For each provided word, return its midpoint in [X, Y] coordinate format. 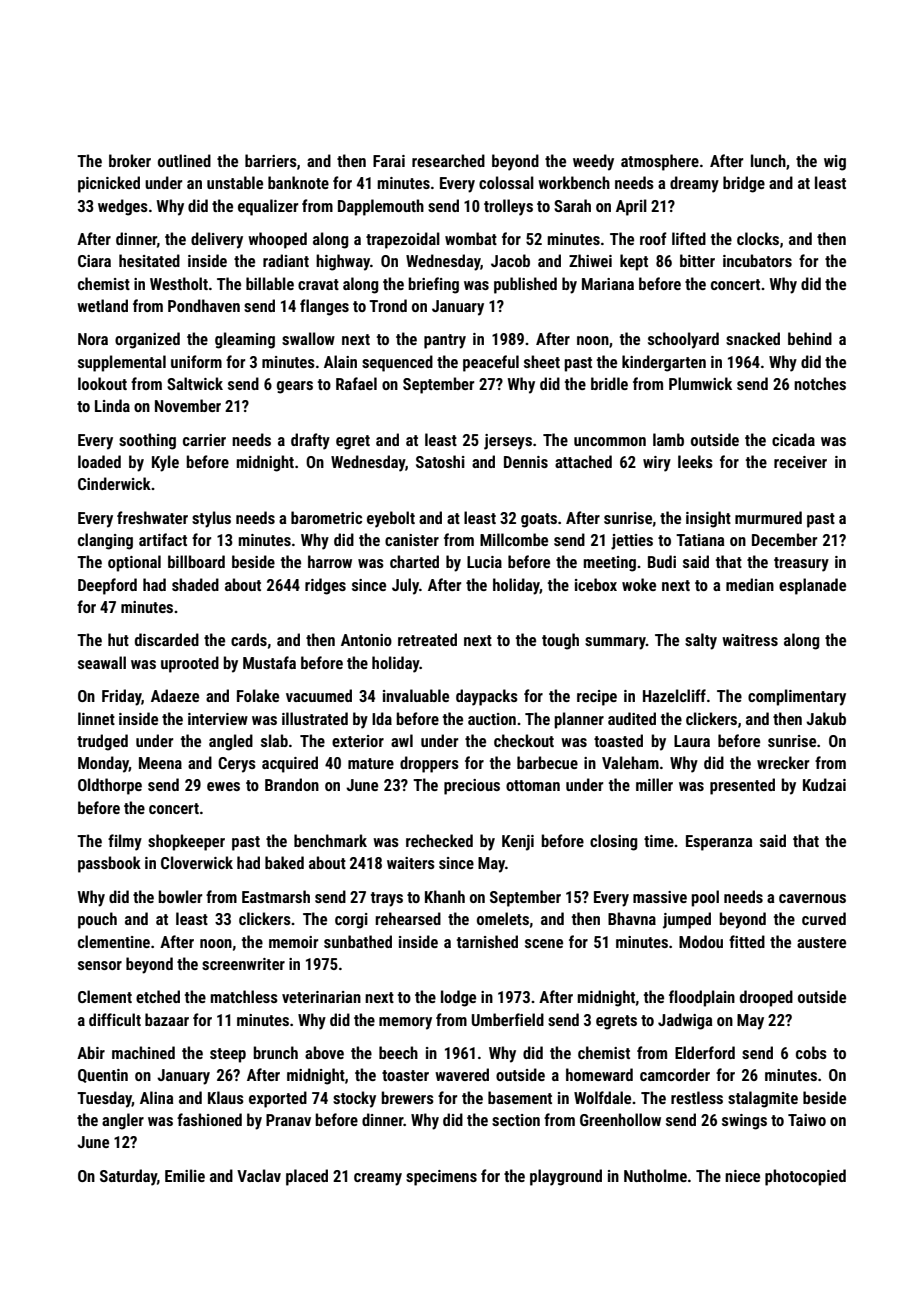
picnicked [109, 184]
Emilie [185, 1175]
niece [742, 1176]
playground [566, 1177]
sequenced [397, 363]
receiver [800, 462]
